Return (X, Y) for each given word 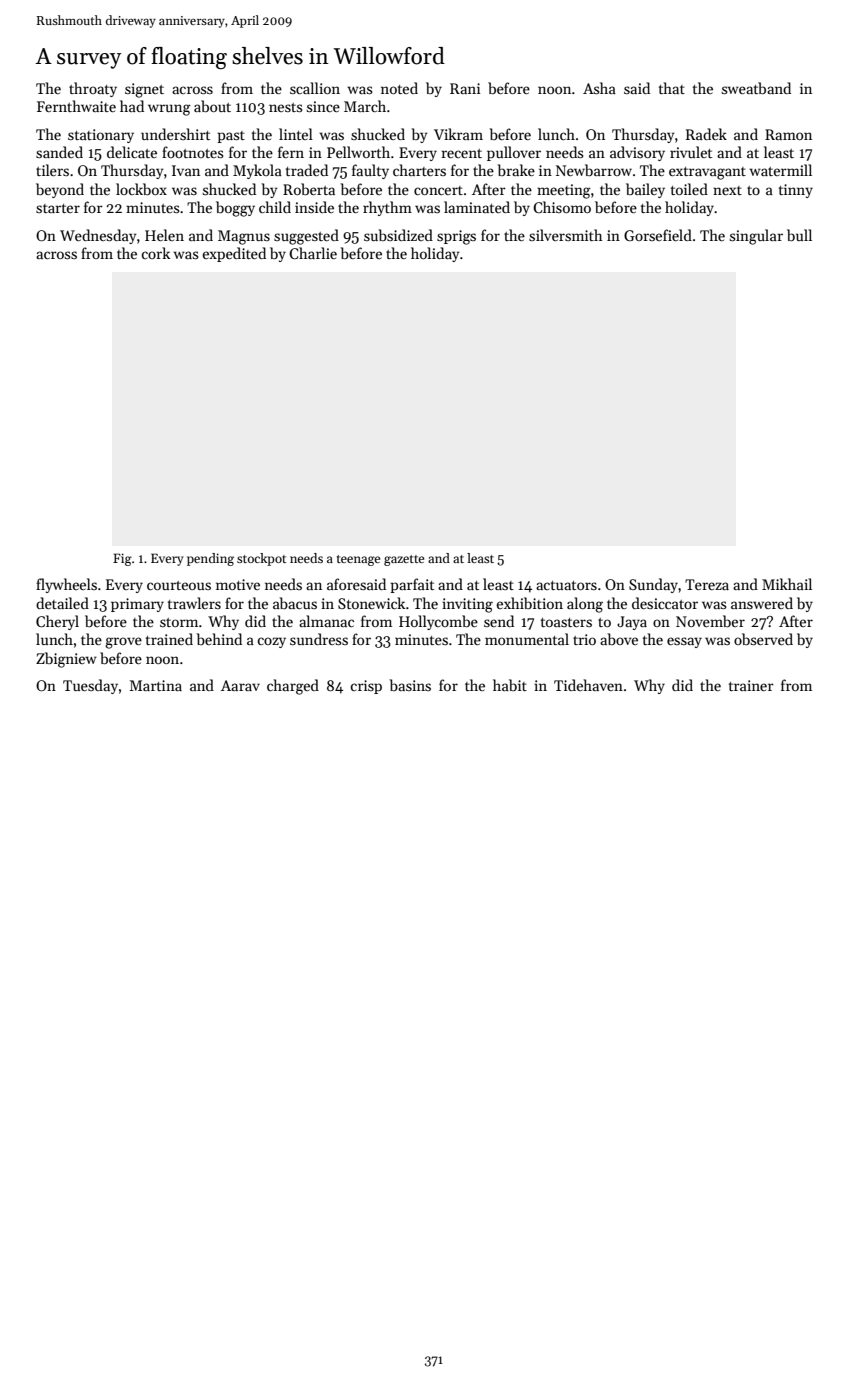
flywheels (66, 585)
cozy (271, 642)
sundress (319, 639)
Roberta (309, 189)
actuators (566, 585)
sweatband (756, 88)
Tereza (707, 584)
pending (210, 559)
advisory (637, 153)
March (365, 106)
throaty (93, 89)
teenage (358, 560)
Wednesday (98, 236)
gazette (404, 560)
